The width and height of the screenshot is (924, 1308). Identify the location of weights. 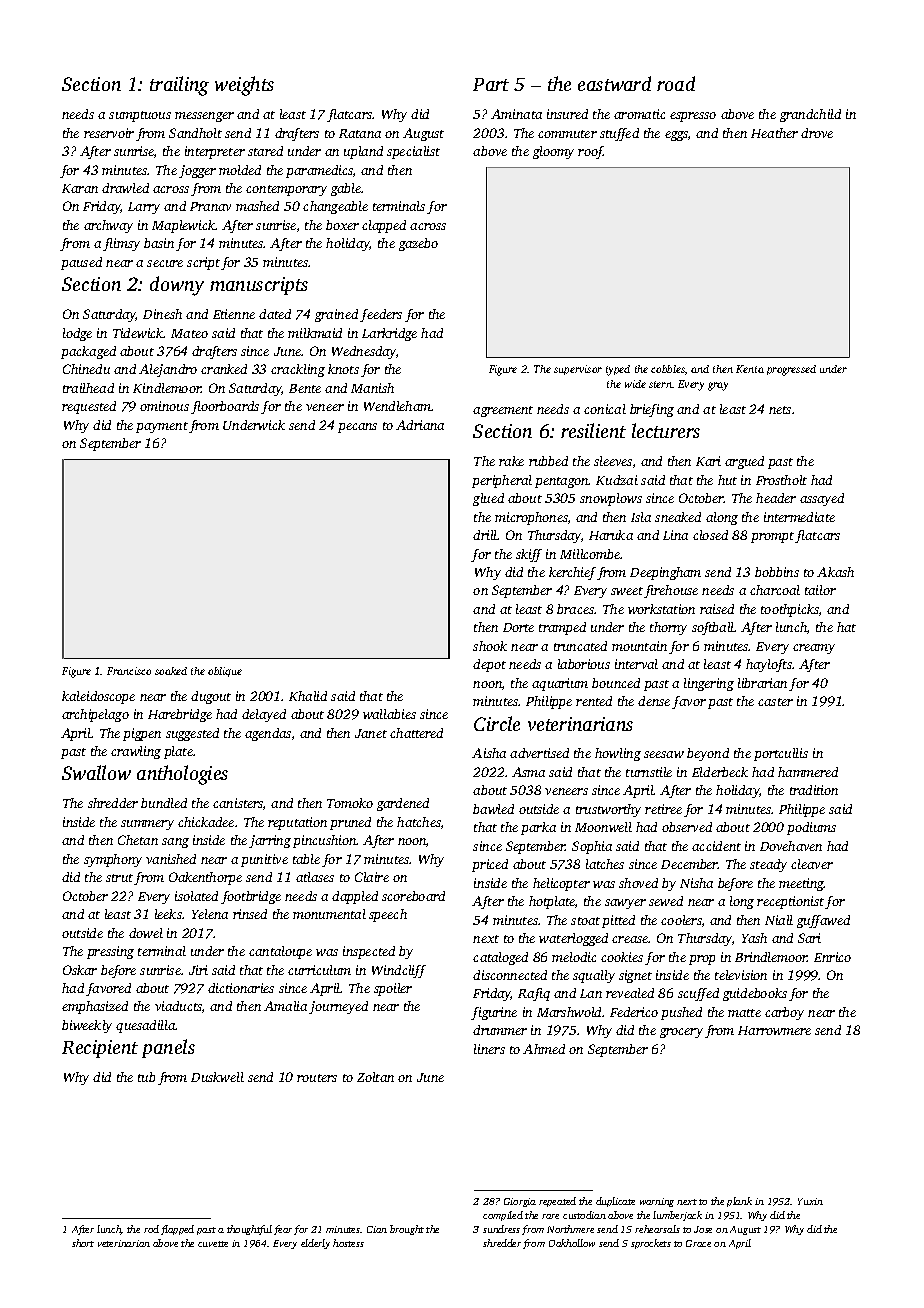
(244, 86).
